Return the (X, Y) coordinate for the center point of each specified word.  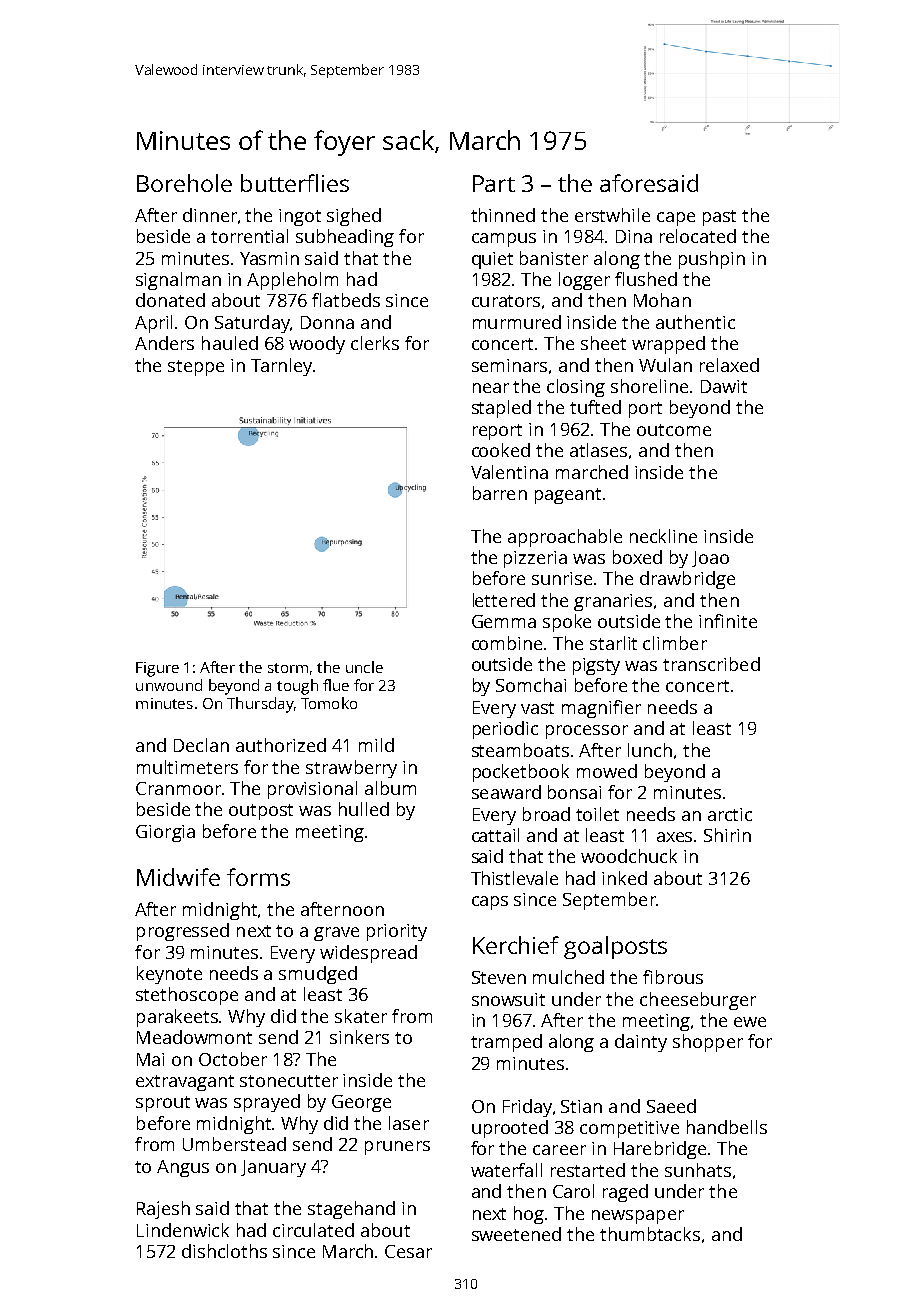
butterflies (295, 183)
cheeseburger (698, 1001)
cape (676, 219)
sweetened (516, 1234)
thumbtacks (650, 1234)
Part (494, 183)
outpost (261, 812)
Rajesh (163, 1210)
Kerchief (516, 945)
